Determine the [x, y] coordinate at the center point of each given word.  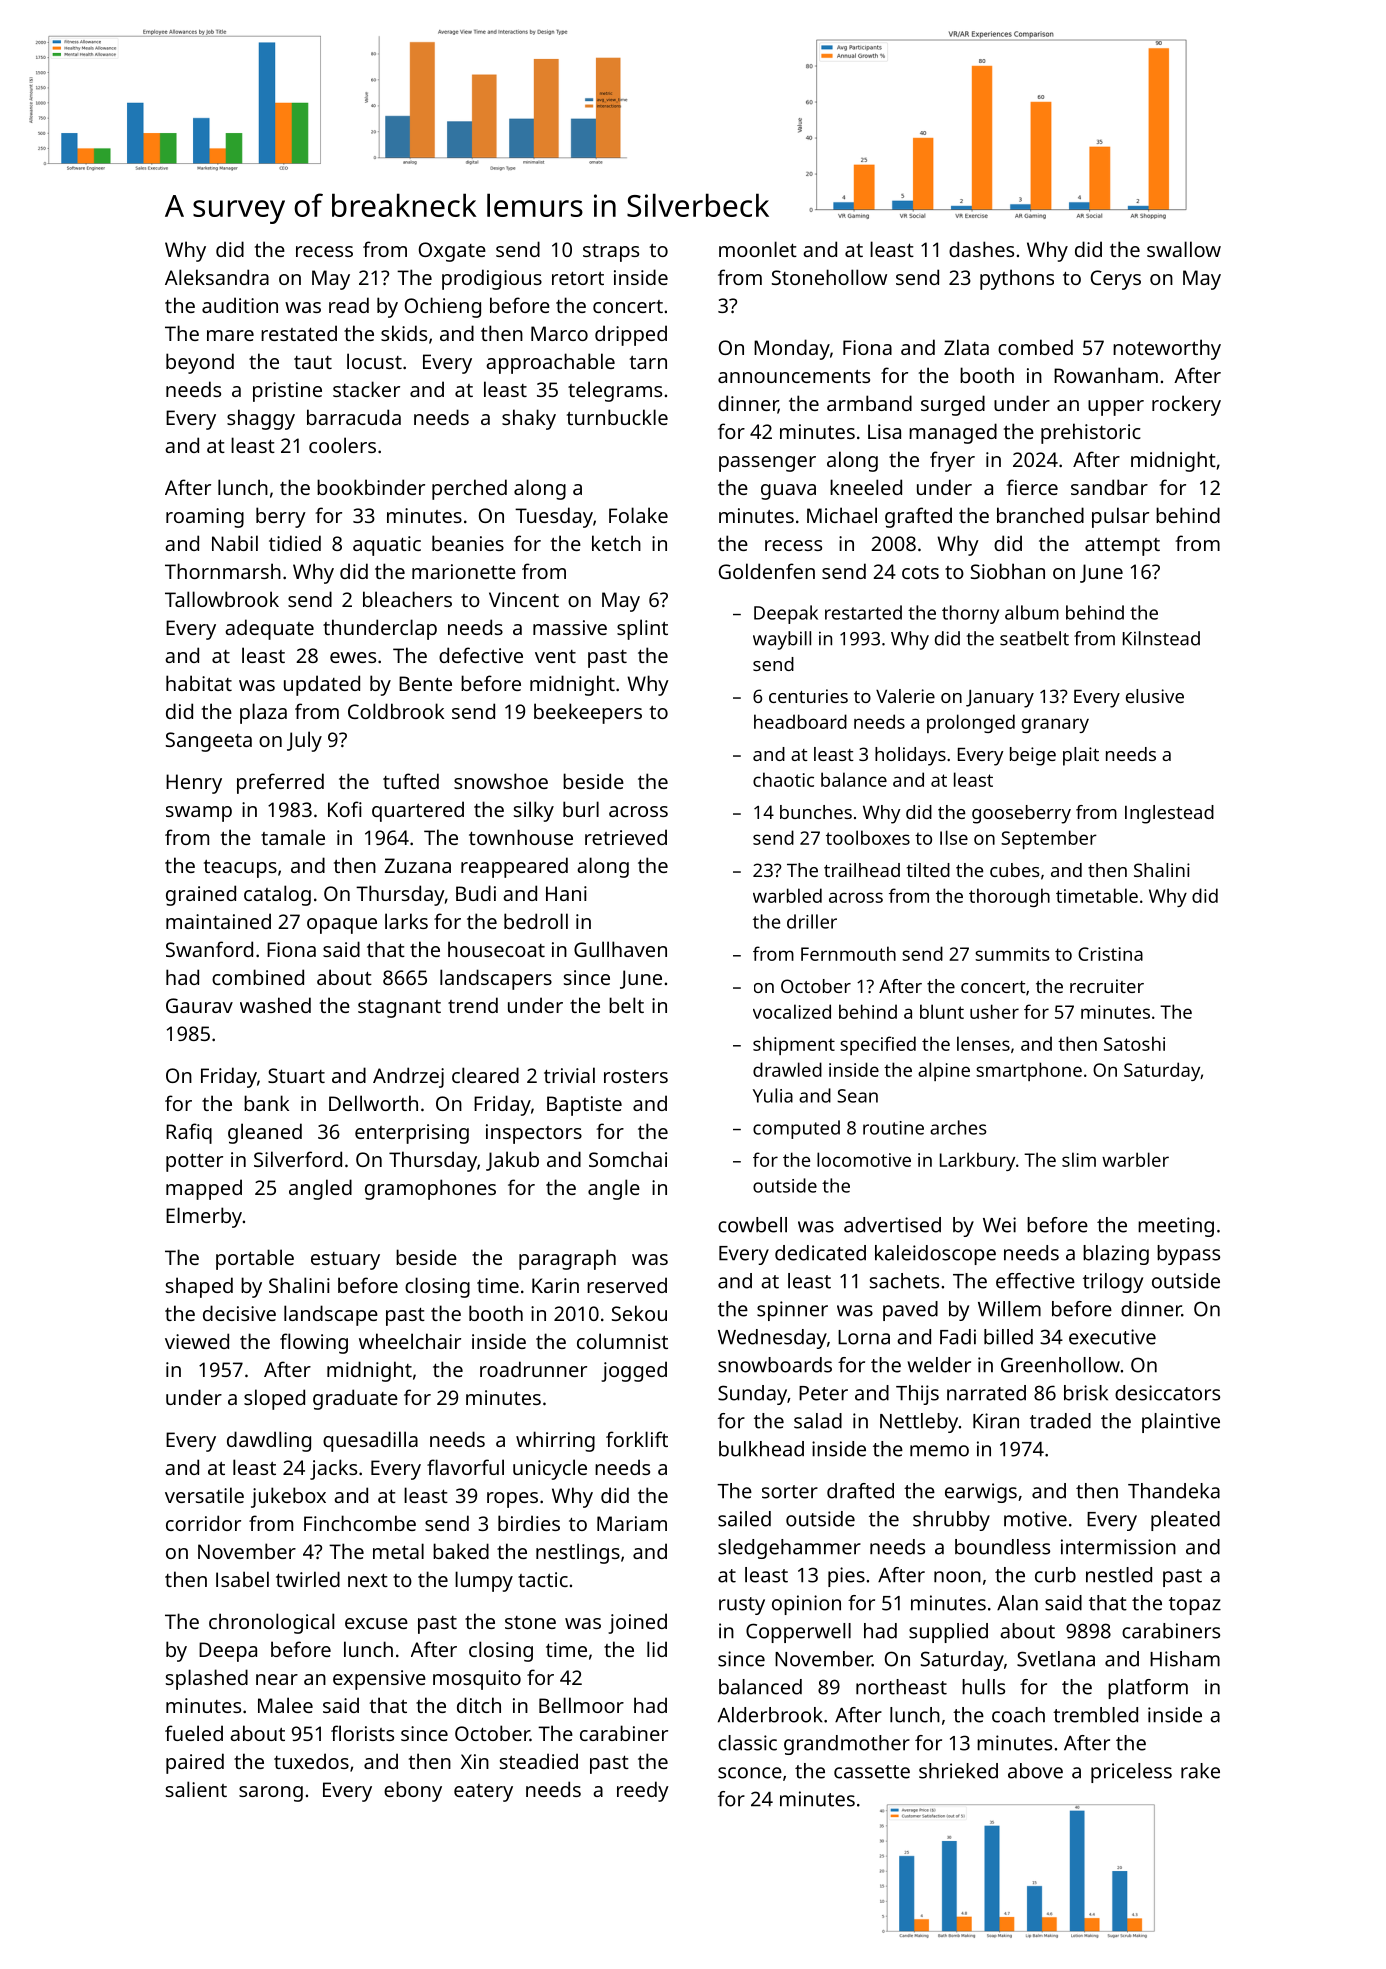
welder [939, 1365]
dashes [981, 249]
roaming [205, 518]
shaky [529, 419]
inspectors [534, 1134]
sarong [271, 1794]
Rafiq [189, 1133]
